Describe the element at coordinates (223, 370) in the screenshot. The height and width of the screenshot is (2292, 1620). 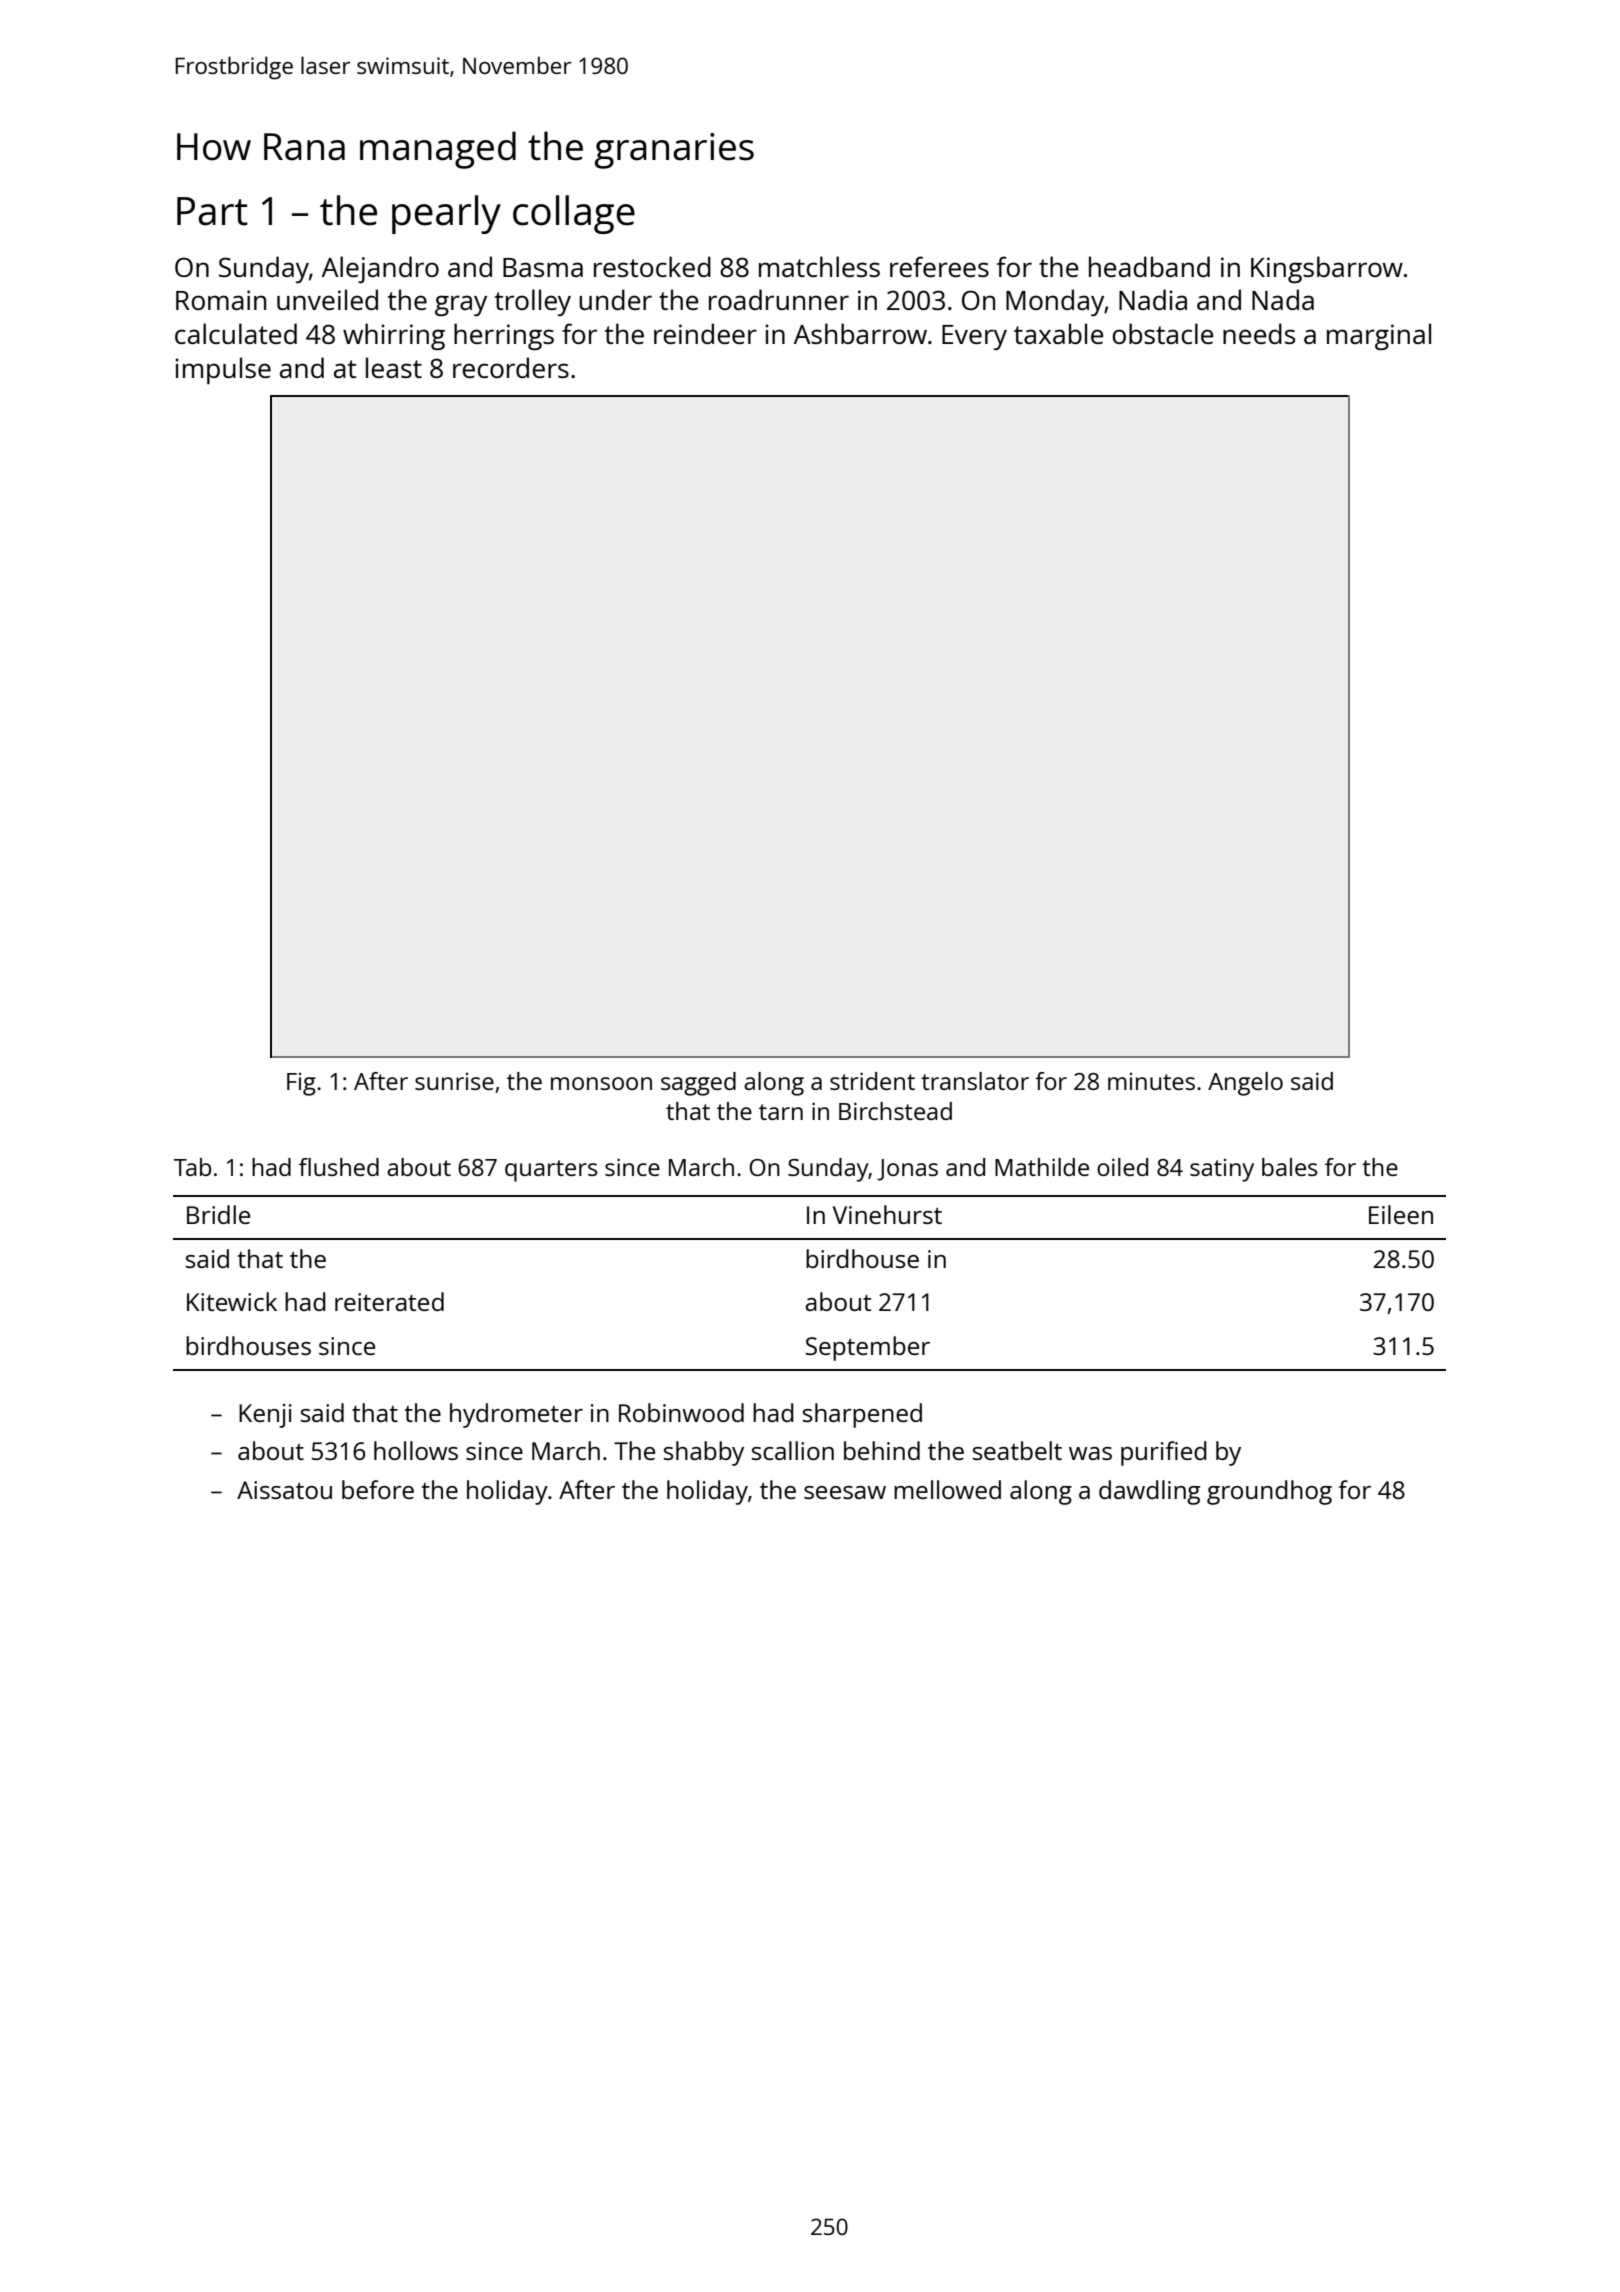
I see `impulse` at that location.
